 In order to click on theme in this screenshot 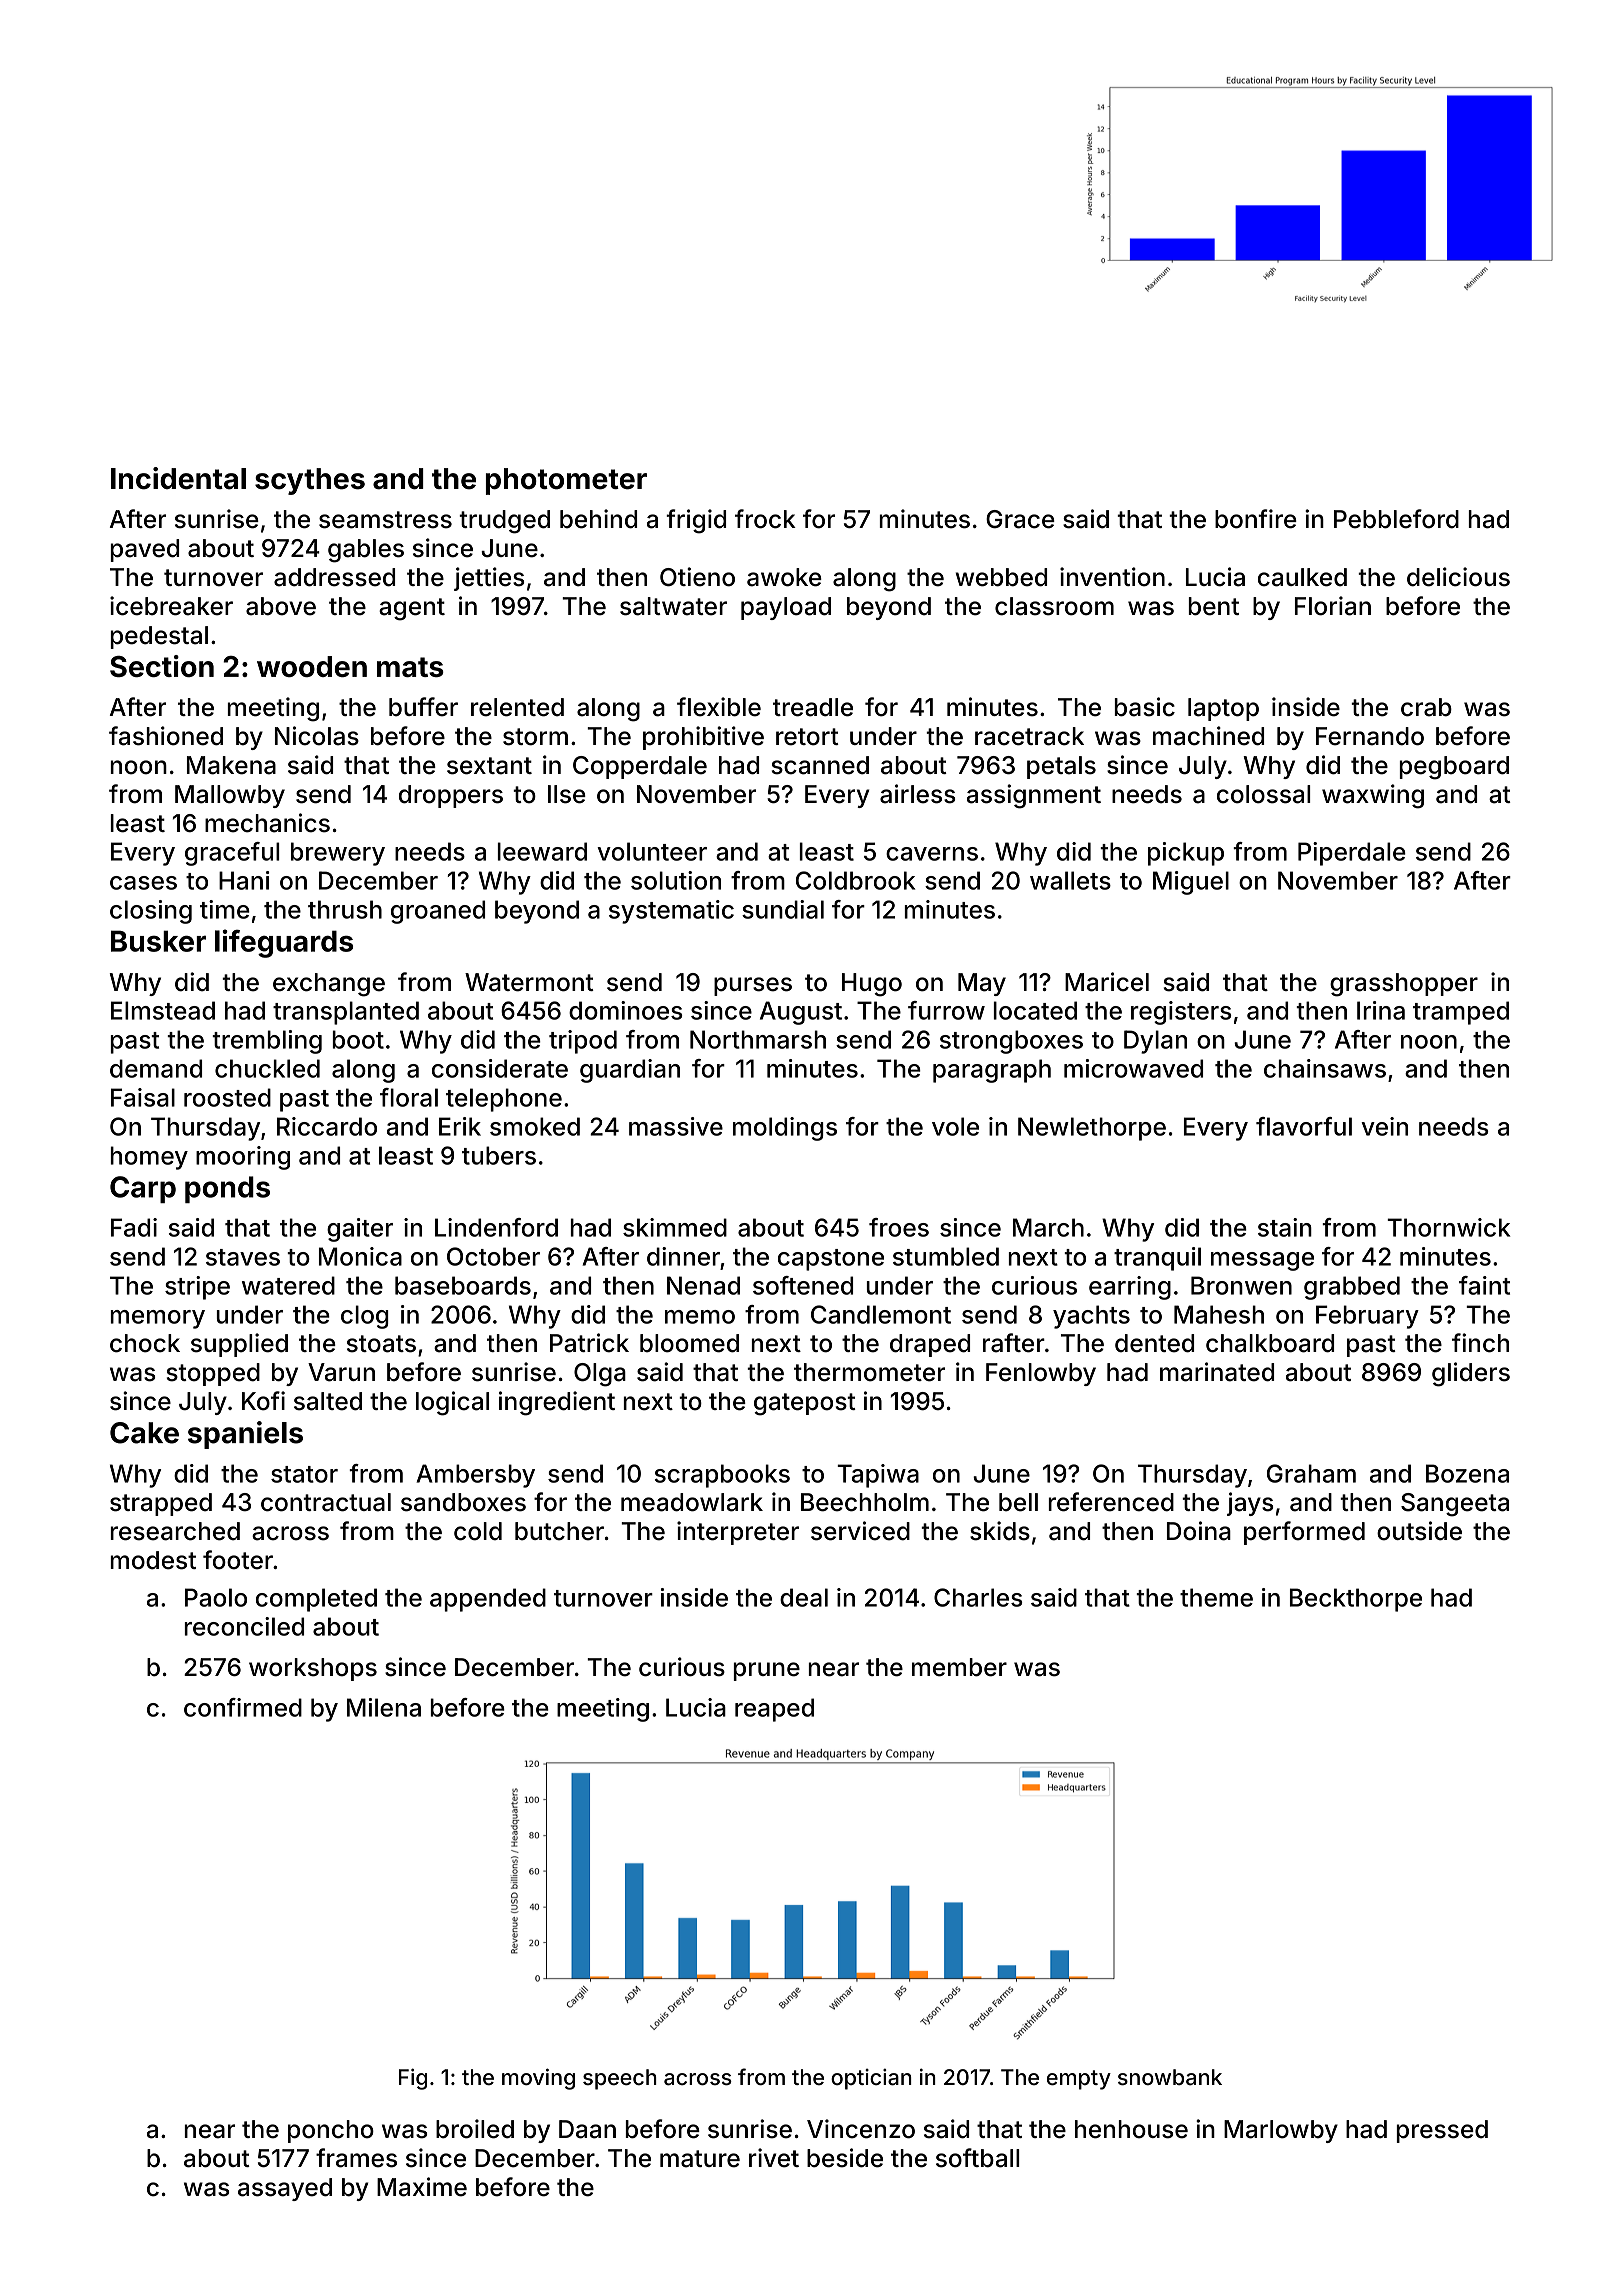, I will do `click(1216, 1597)`.
